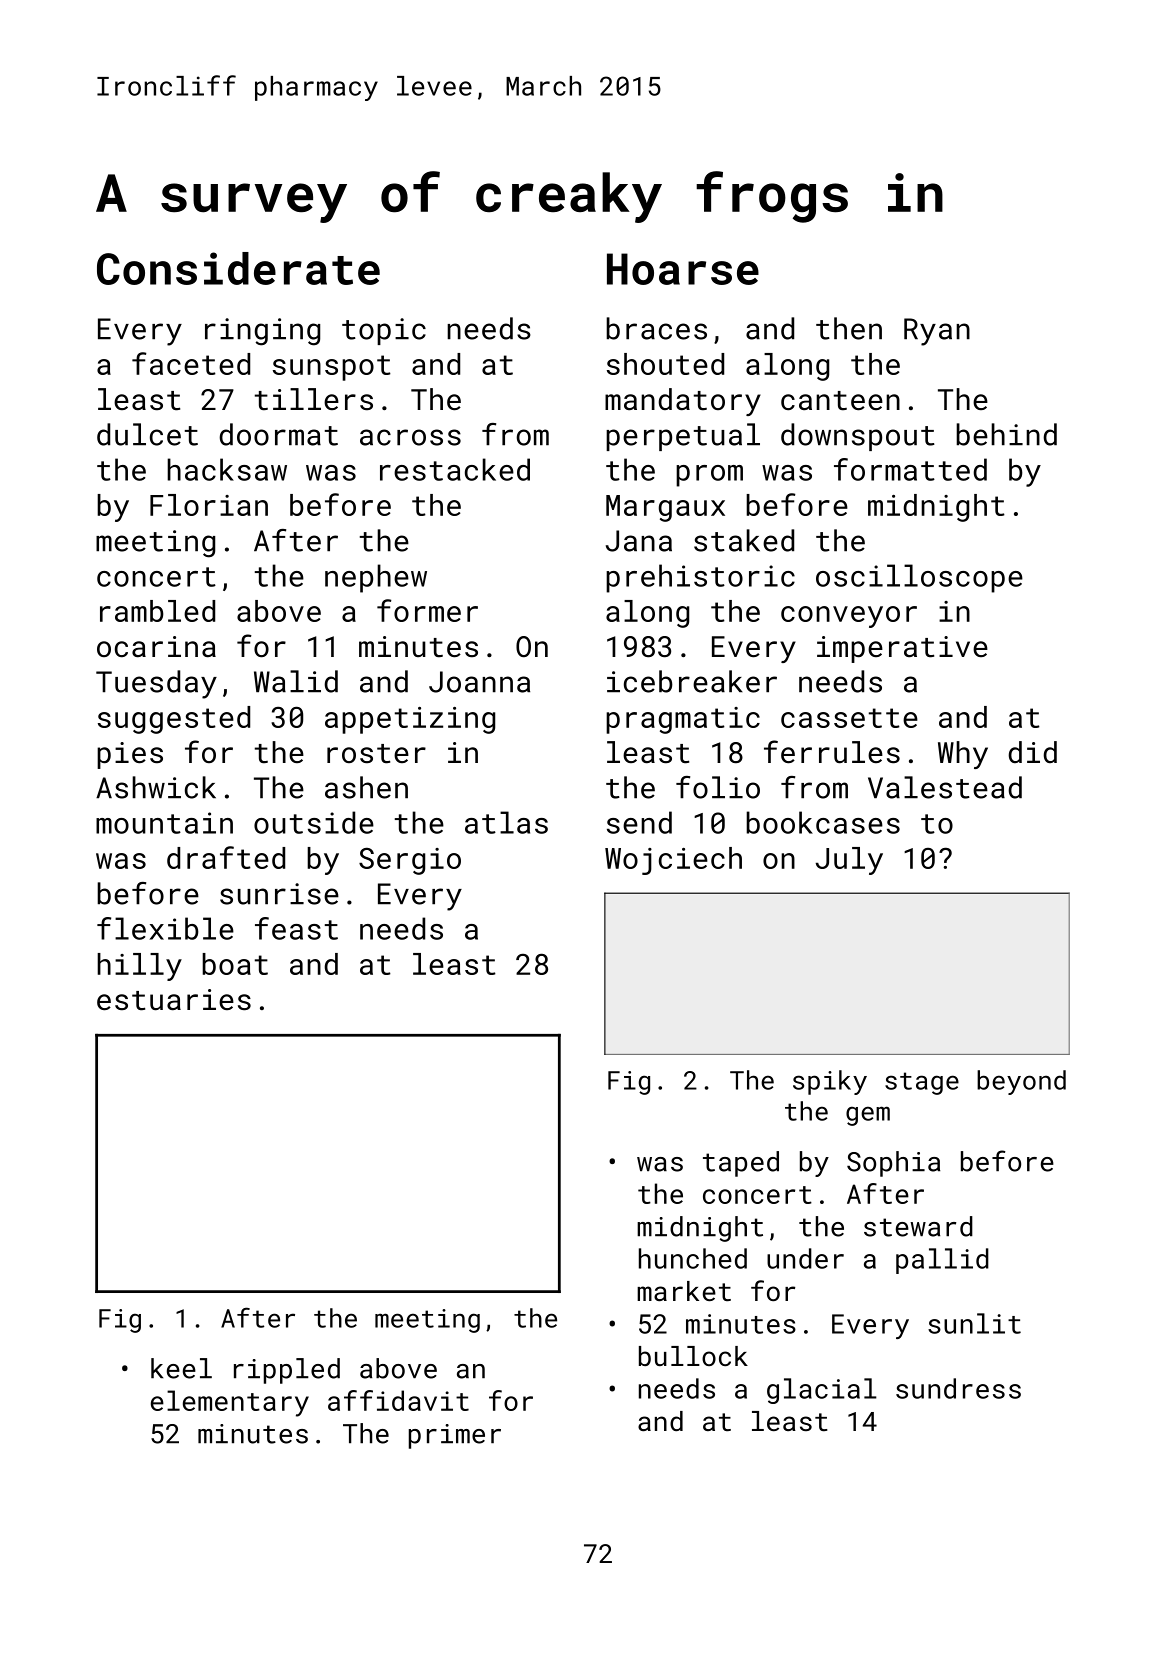 This screenshot has width=1165, height=1654. I want to click on atlas, so click(506, 822).
